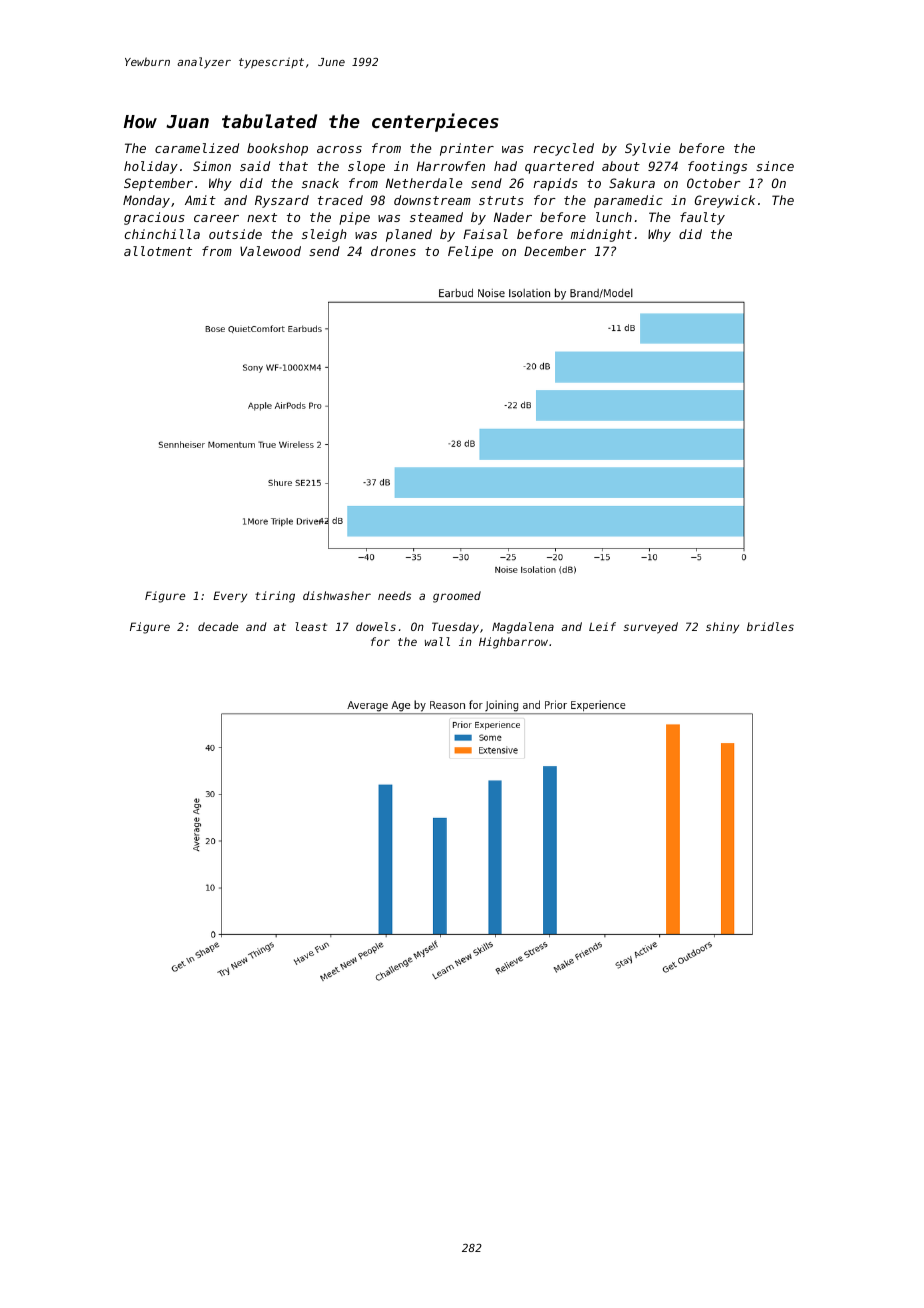  I want to click on Felipe, so click(470, 252).
